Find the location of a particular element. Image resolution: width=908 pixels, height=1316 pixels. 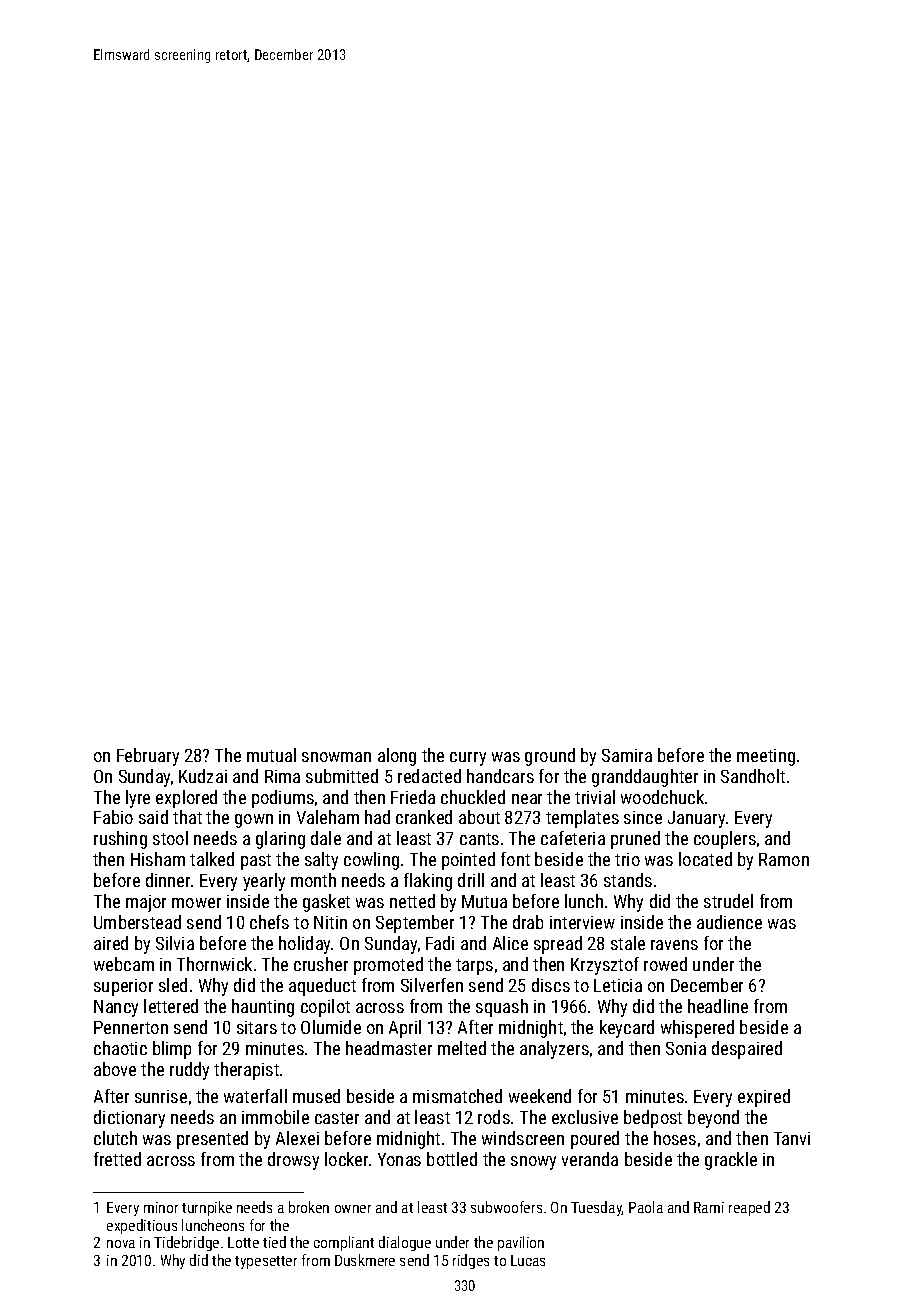

snowy is located at coordinates (533, 1163).
